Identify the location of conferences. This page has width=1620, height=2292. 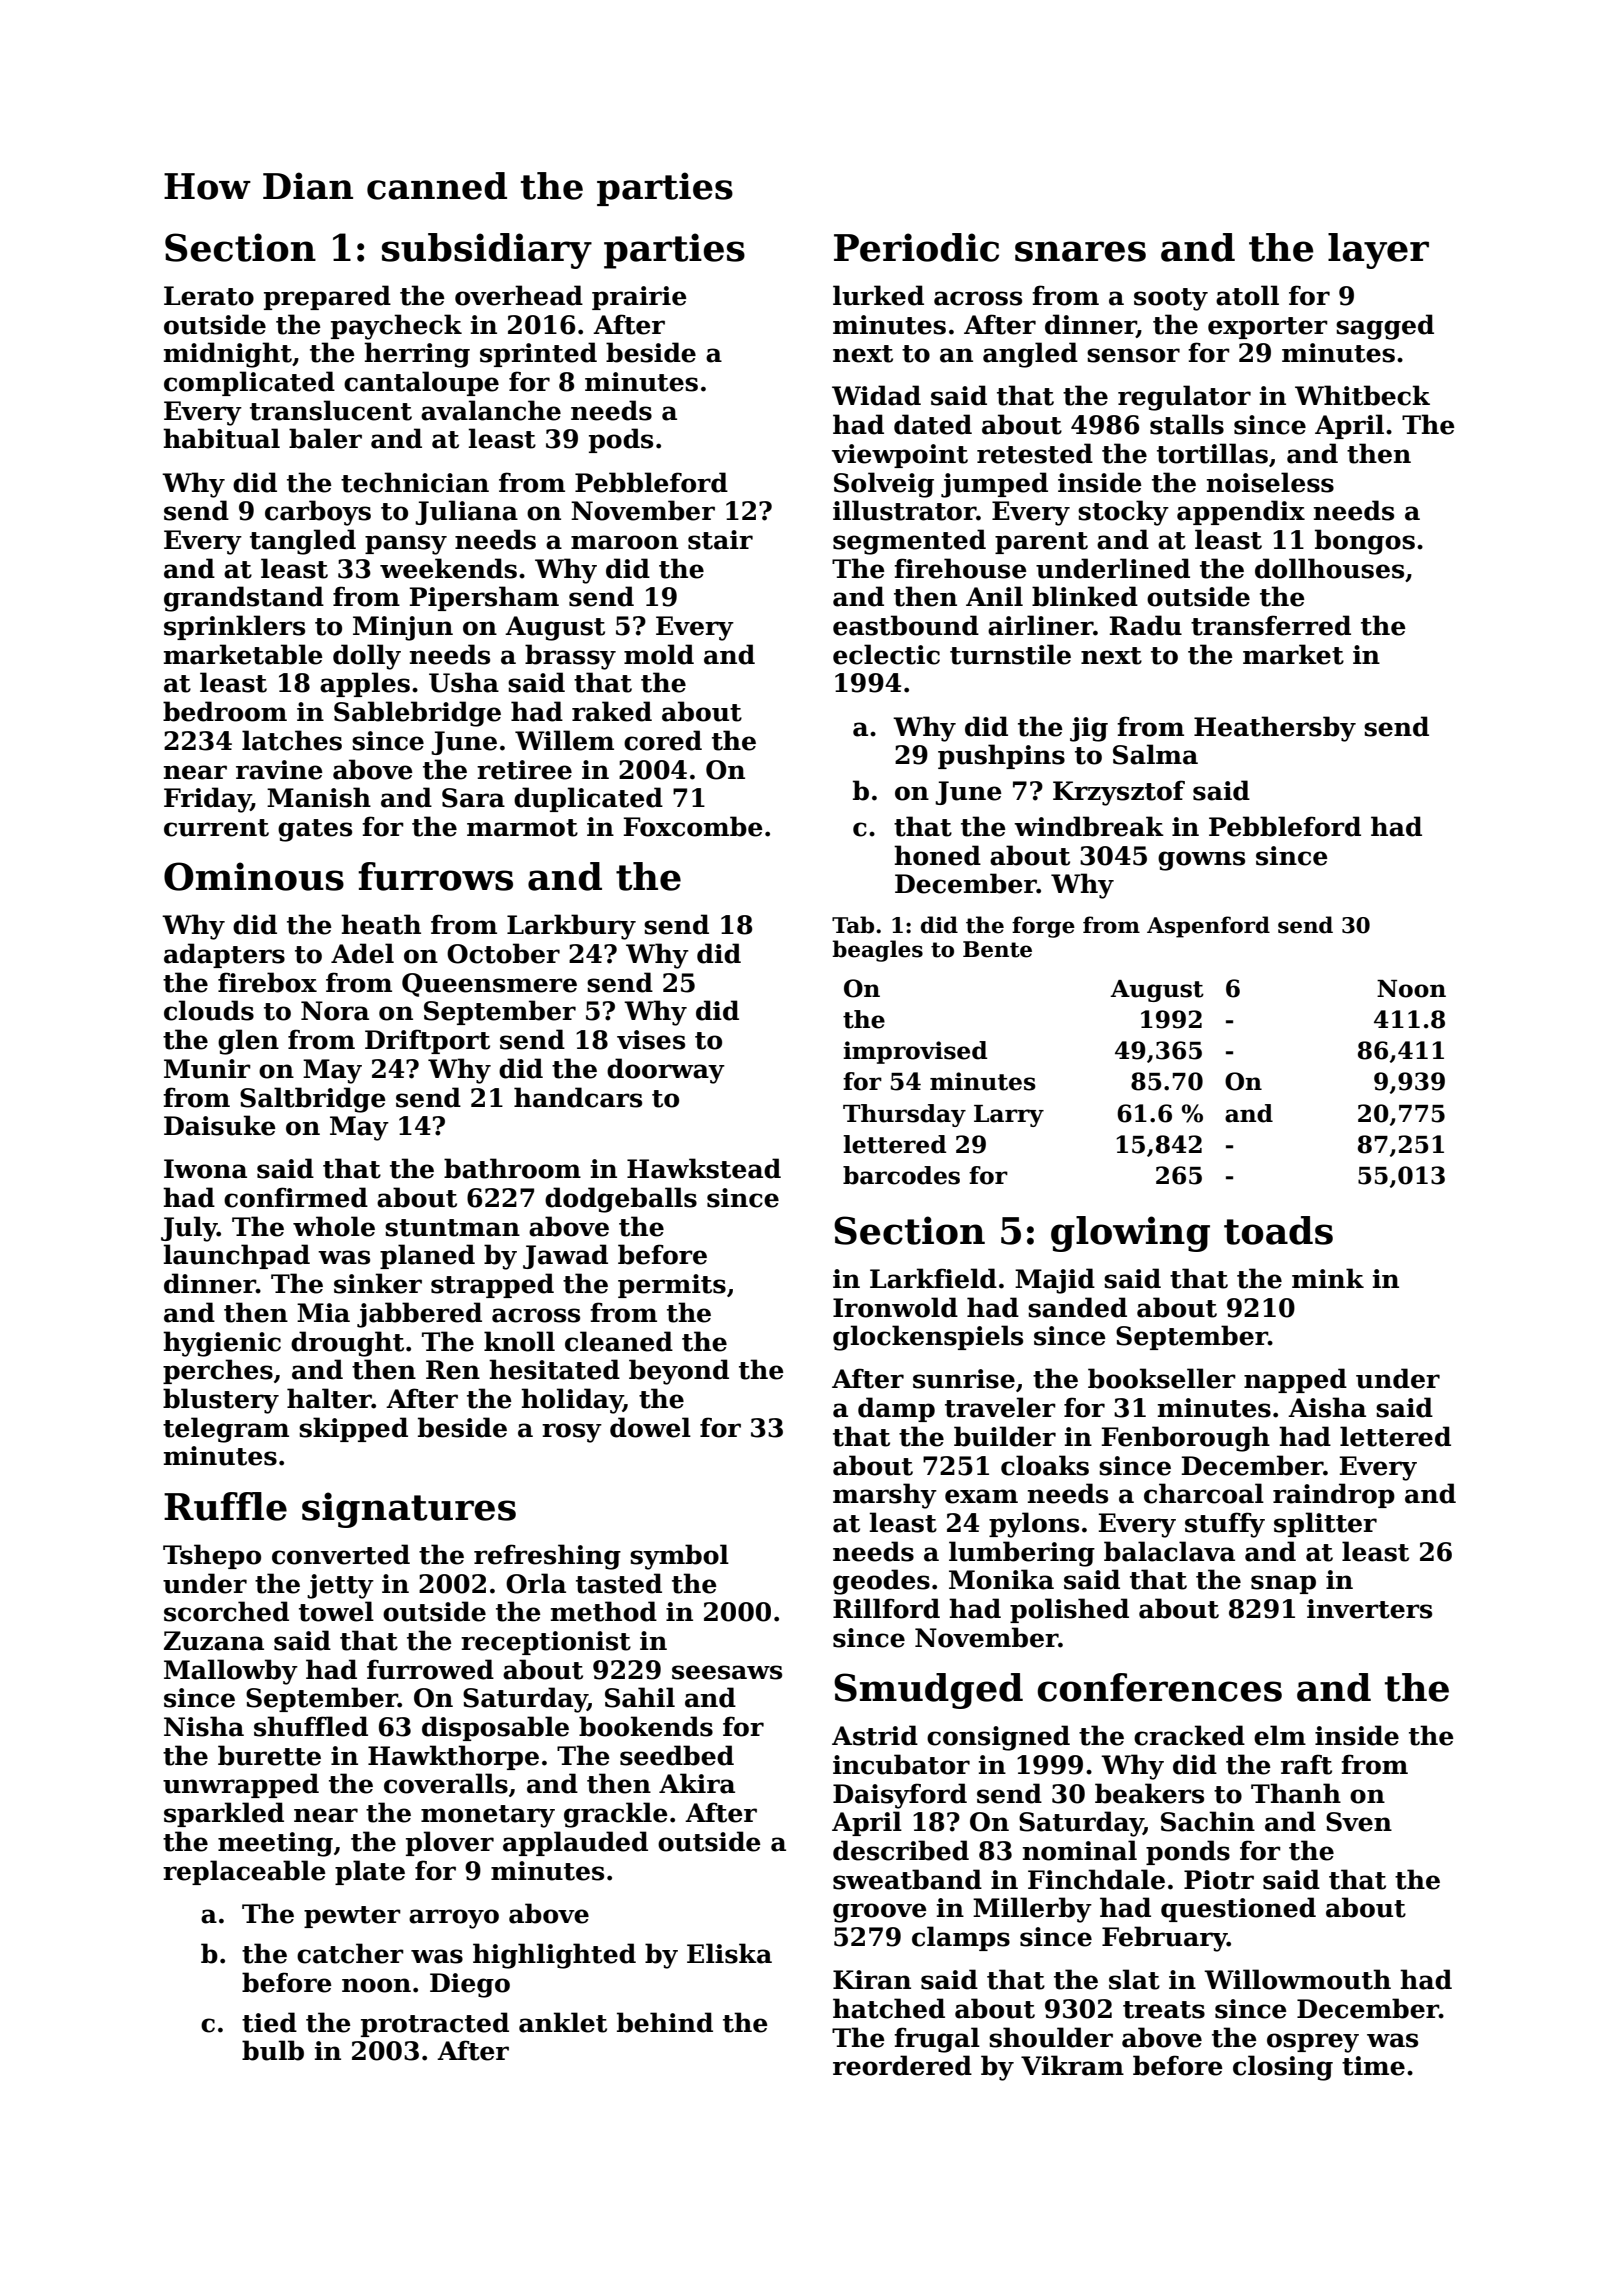
(1159, 1687).
